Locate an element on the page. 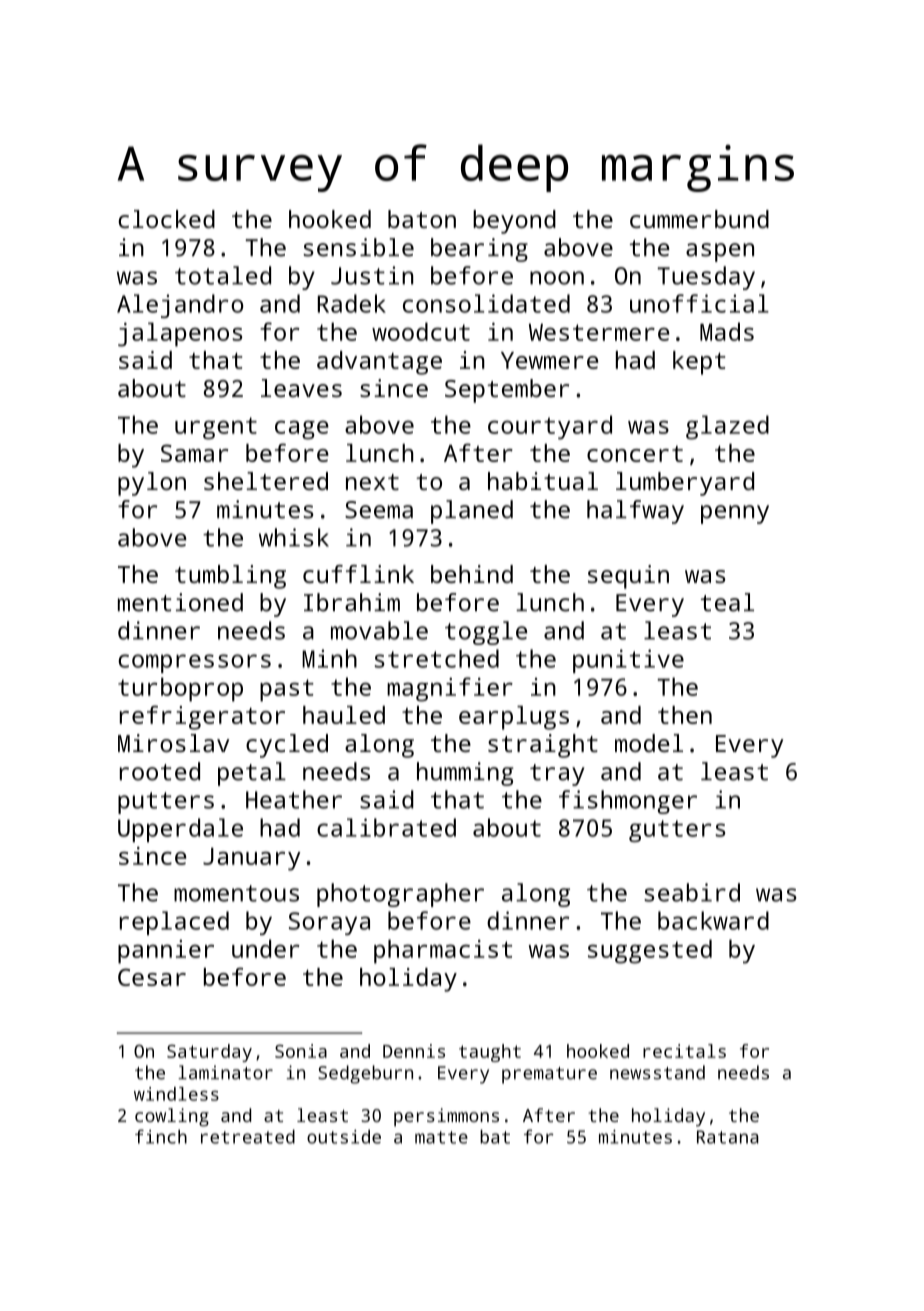 This page has height=1311, width=924. windless is located at coordinates (176, 1094).
